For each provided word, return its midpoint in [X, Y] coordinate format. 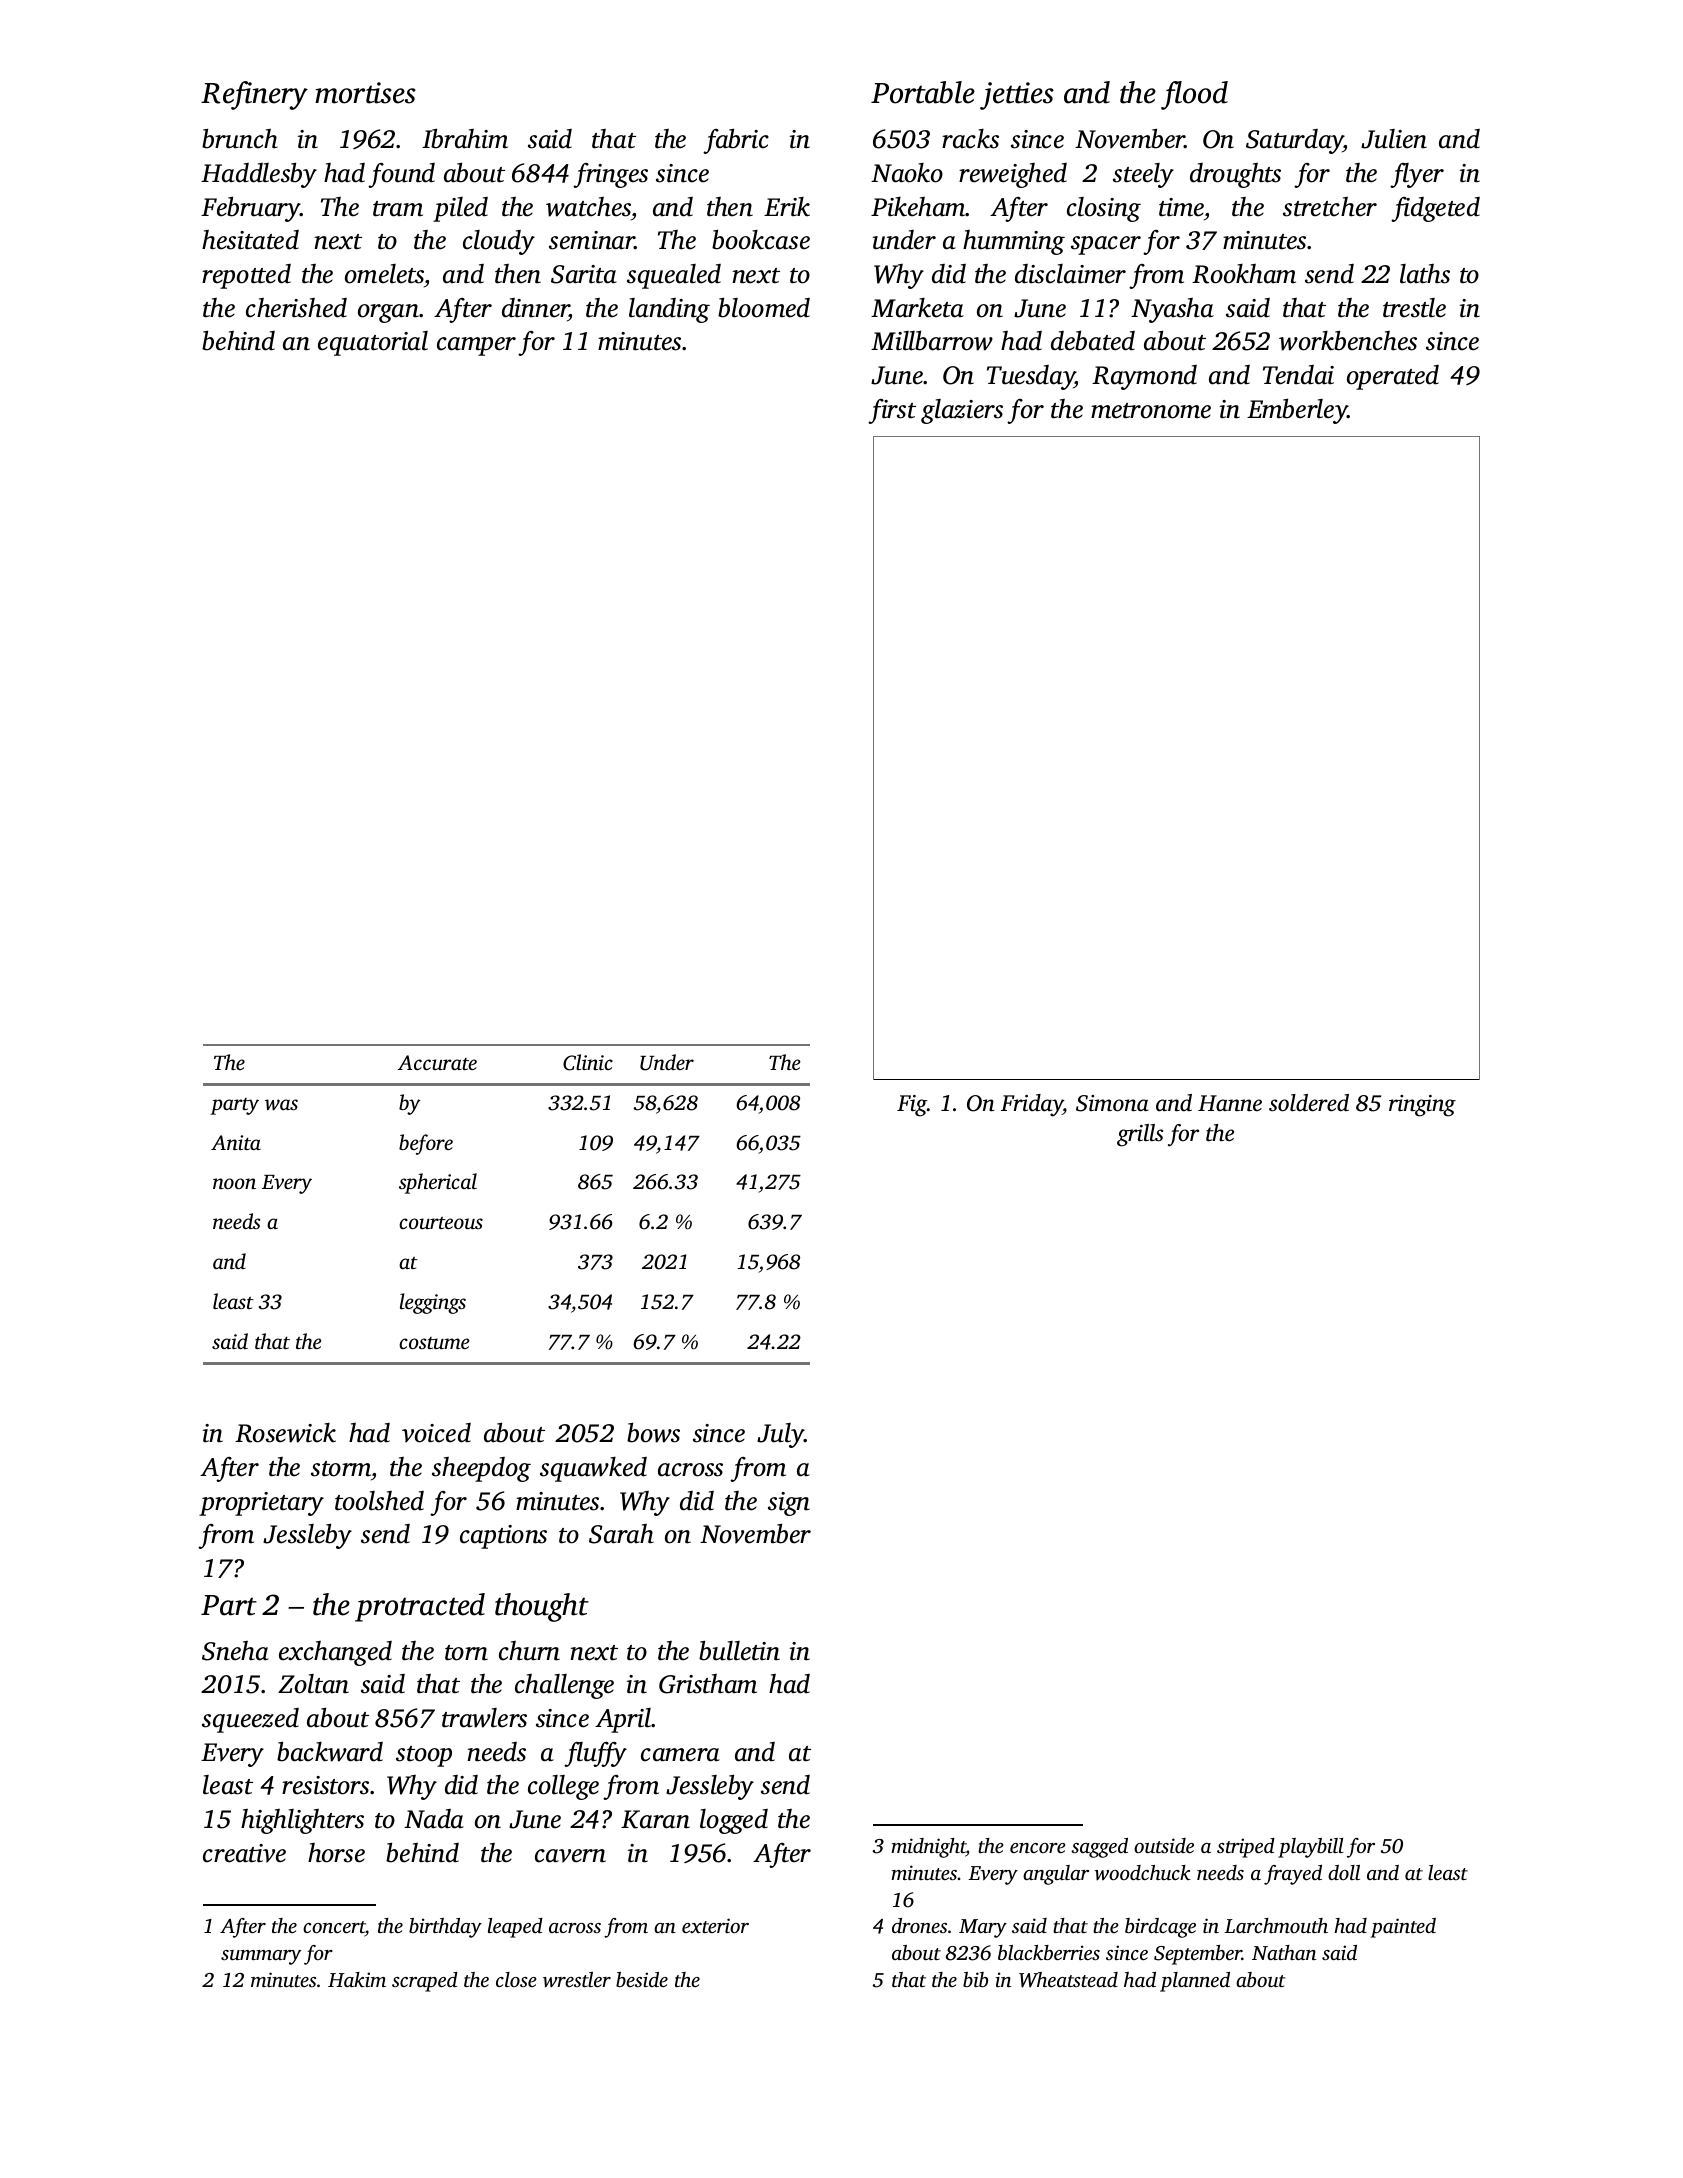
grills [1140, 1135]
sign [789, 1504]
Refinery [254, 95]
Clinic [588, 1062]
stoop [424, 1756]
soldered [1309, 1103]
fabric [736, 141]
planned [1195, 1982]
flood [1194, 95]
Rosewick [285, 1433]
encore [1037, 1848]
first [892, 411]
